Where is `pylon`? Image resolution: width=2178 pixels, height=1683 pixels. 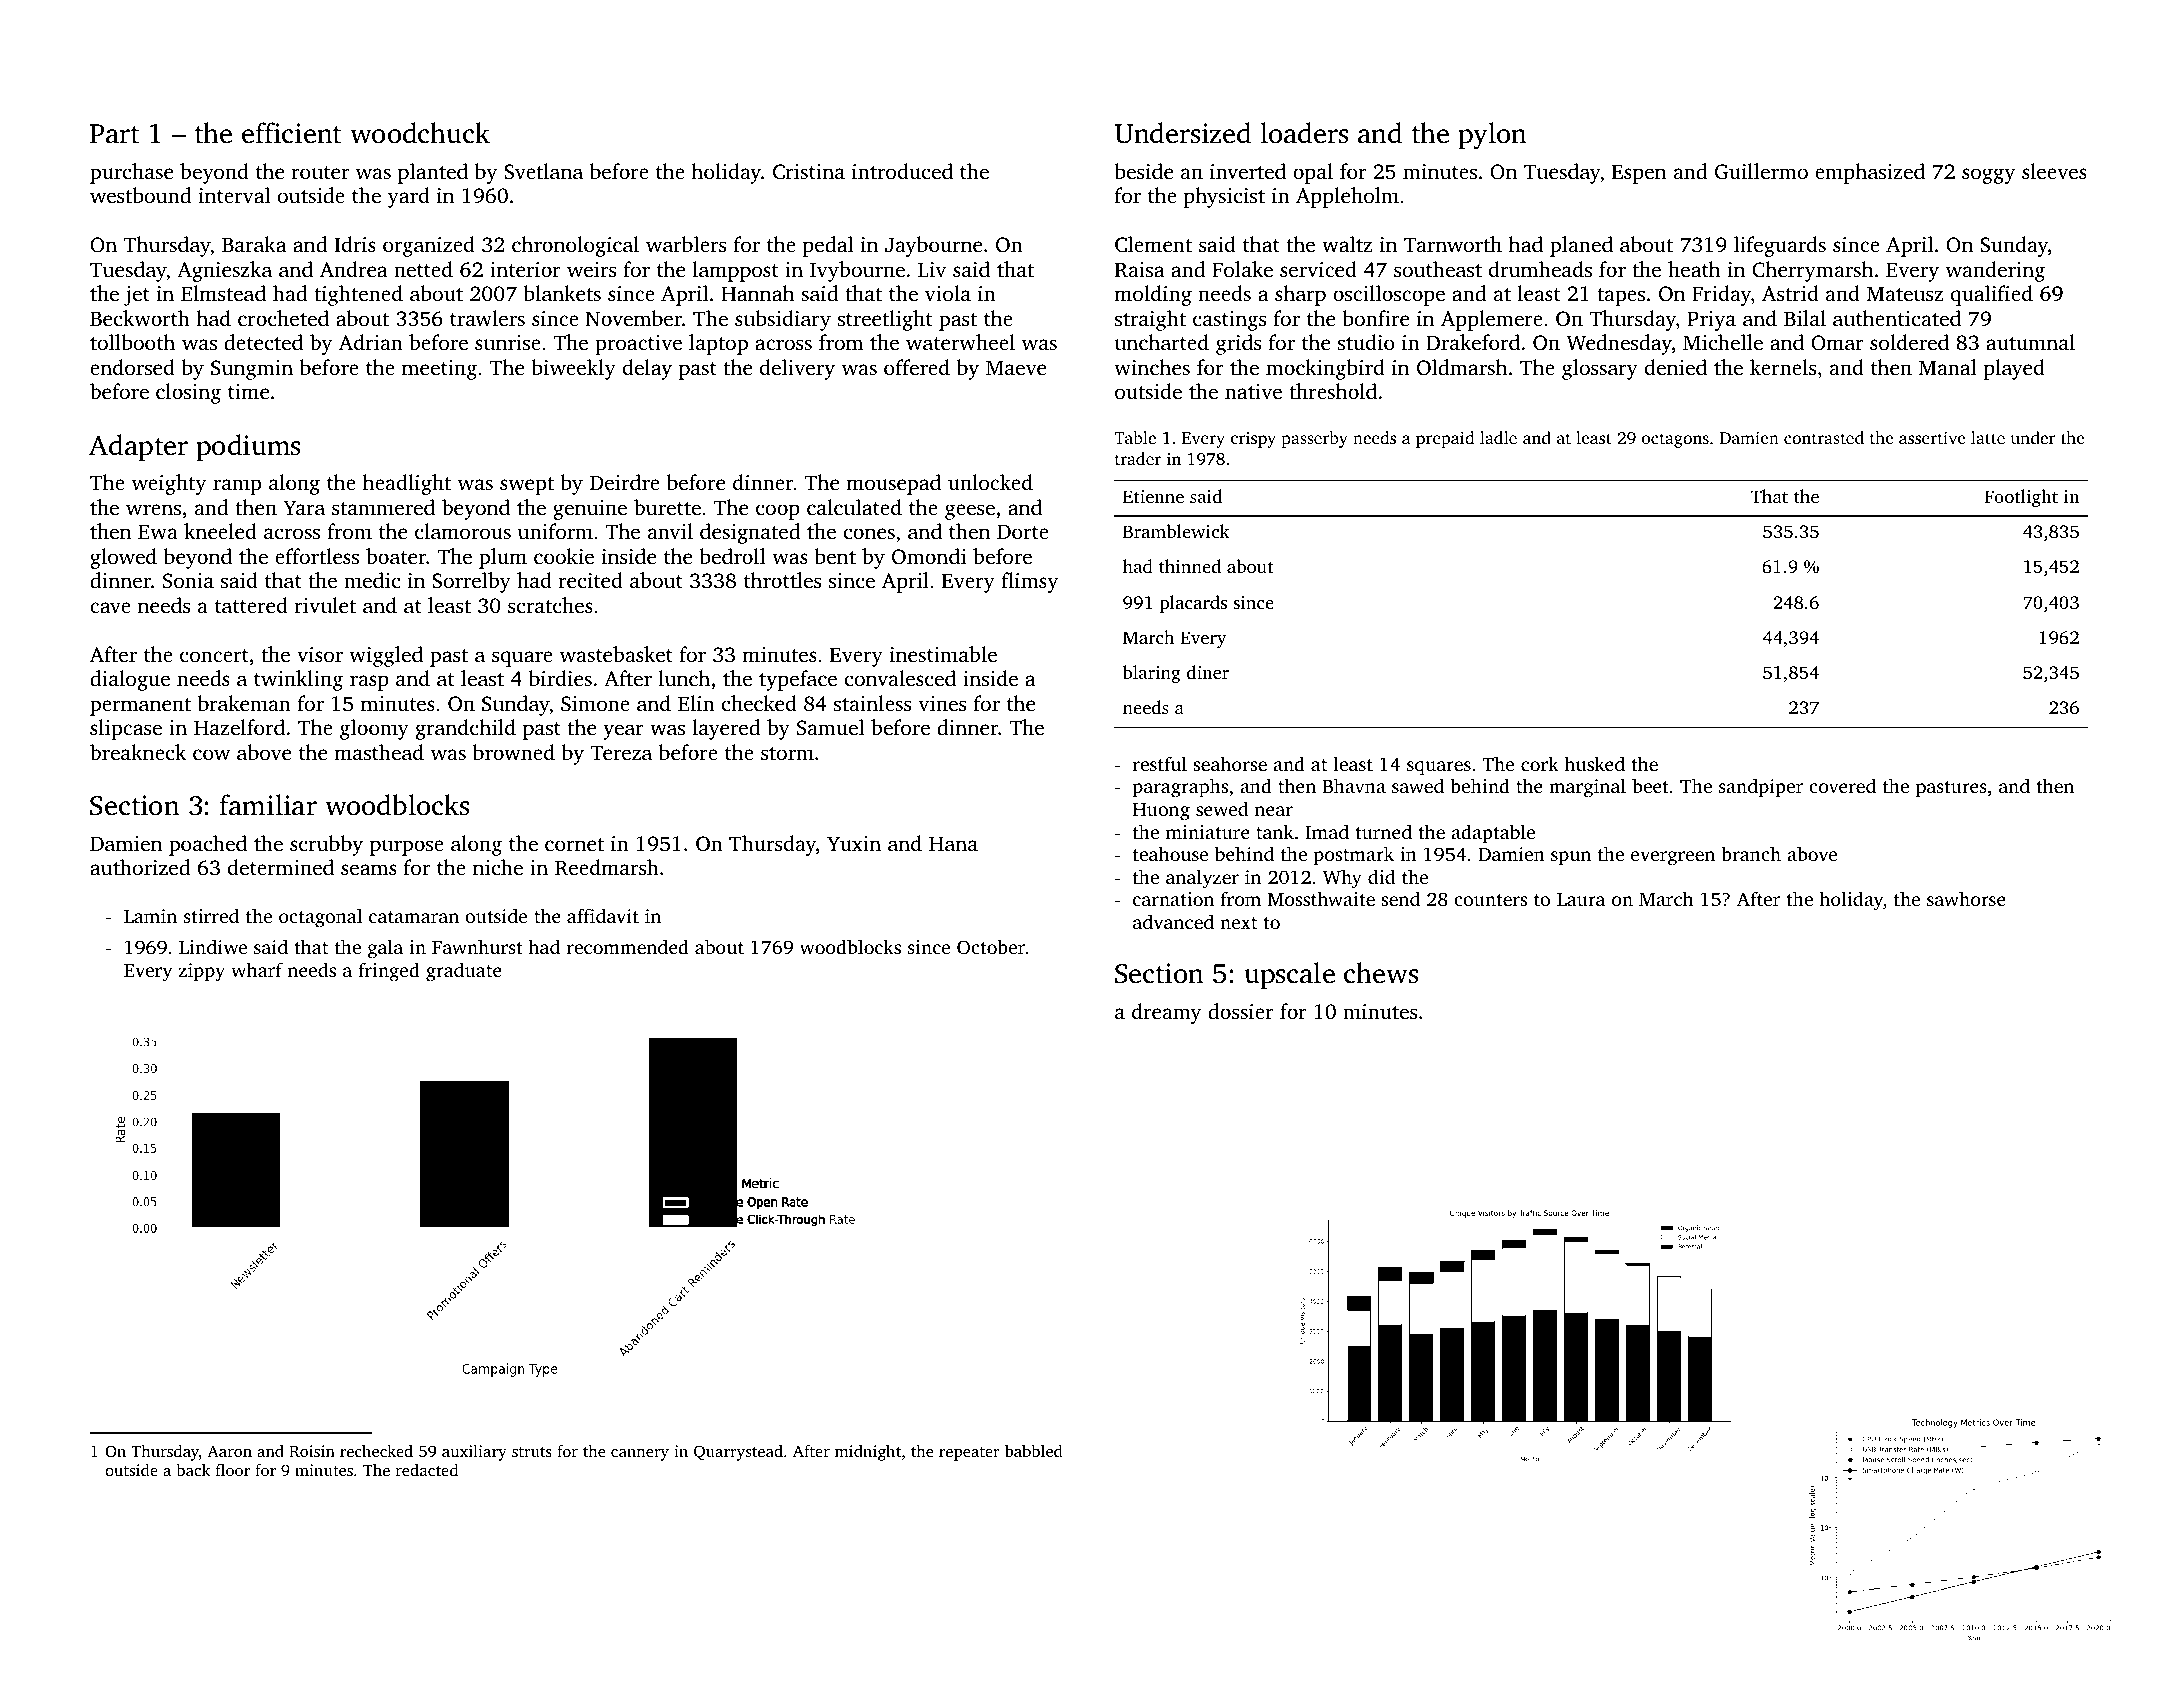
pylon is located at coordinates (1492, 136).
